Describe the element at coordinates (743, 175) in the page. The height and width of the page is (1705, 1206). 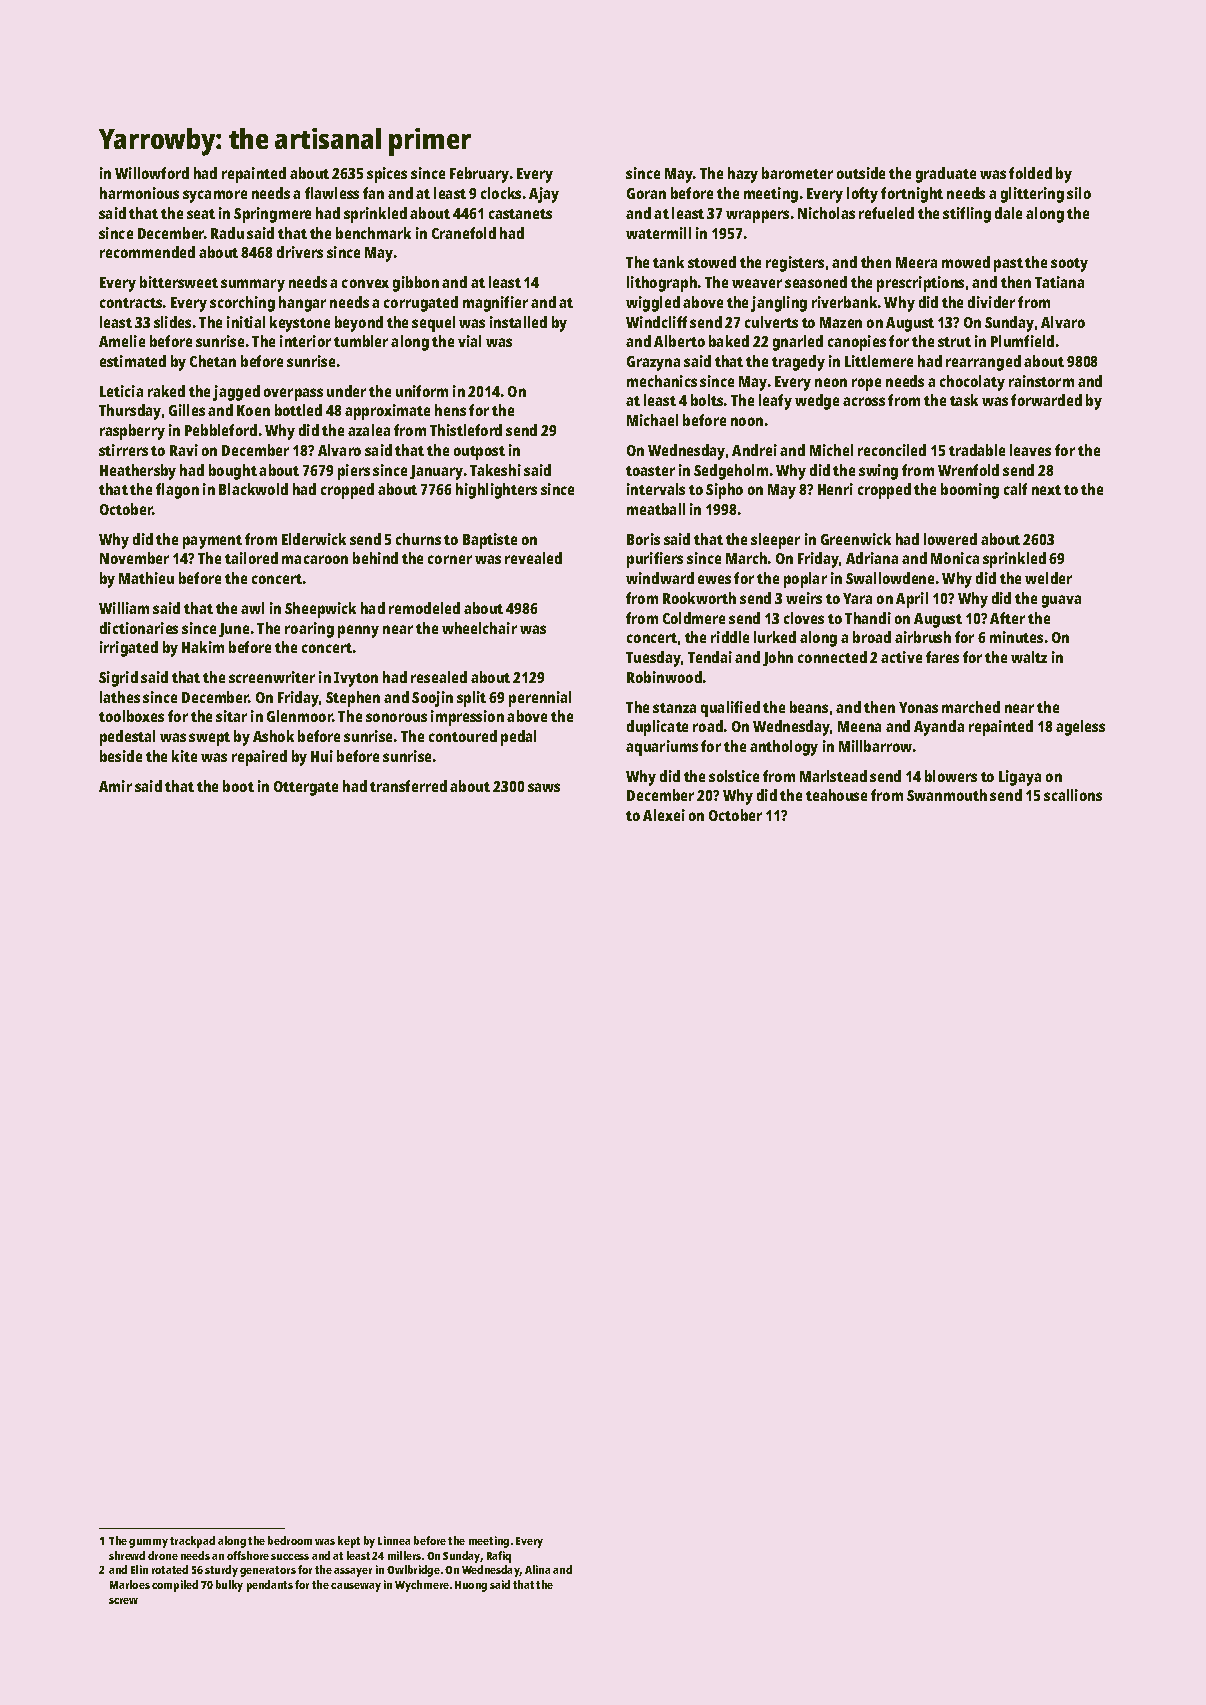
I see `hazy` at that location.
